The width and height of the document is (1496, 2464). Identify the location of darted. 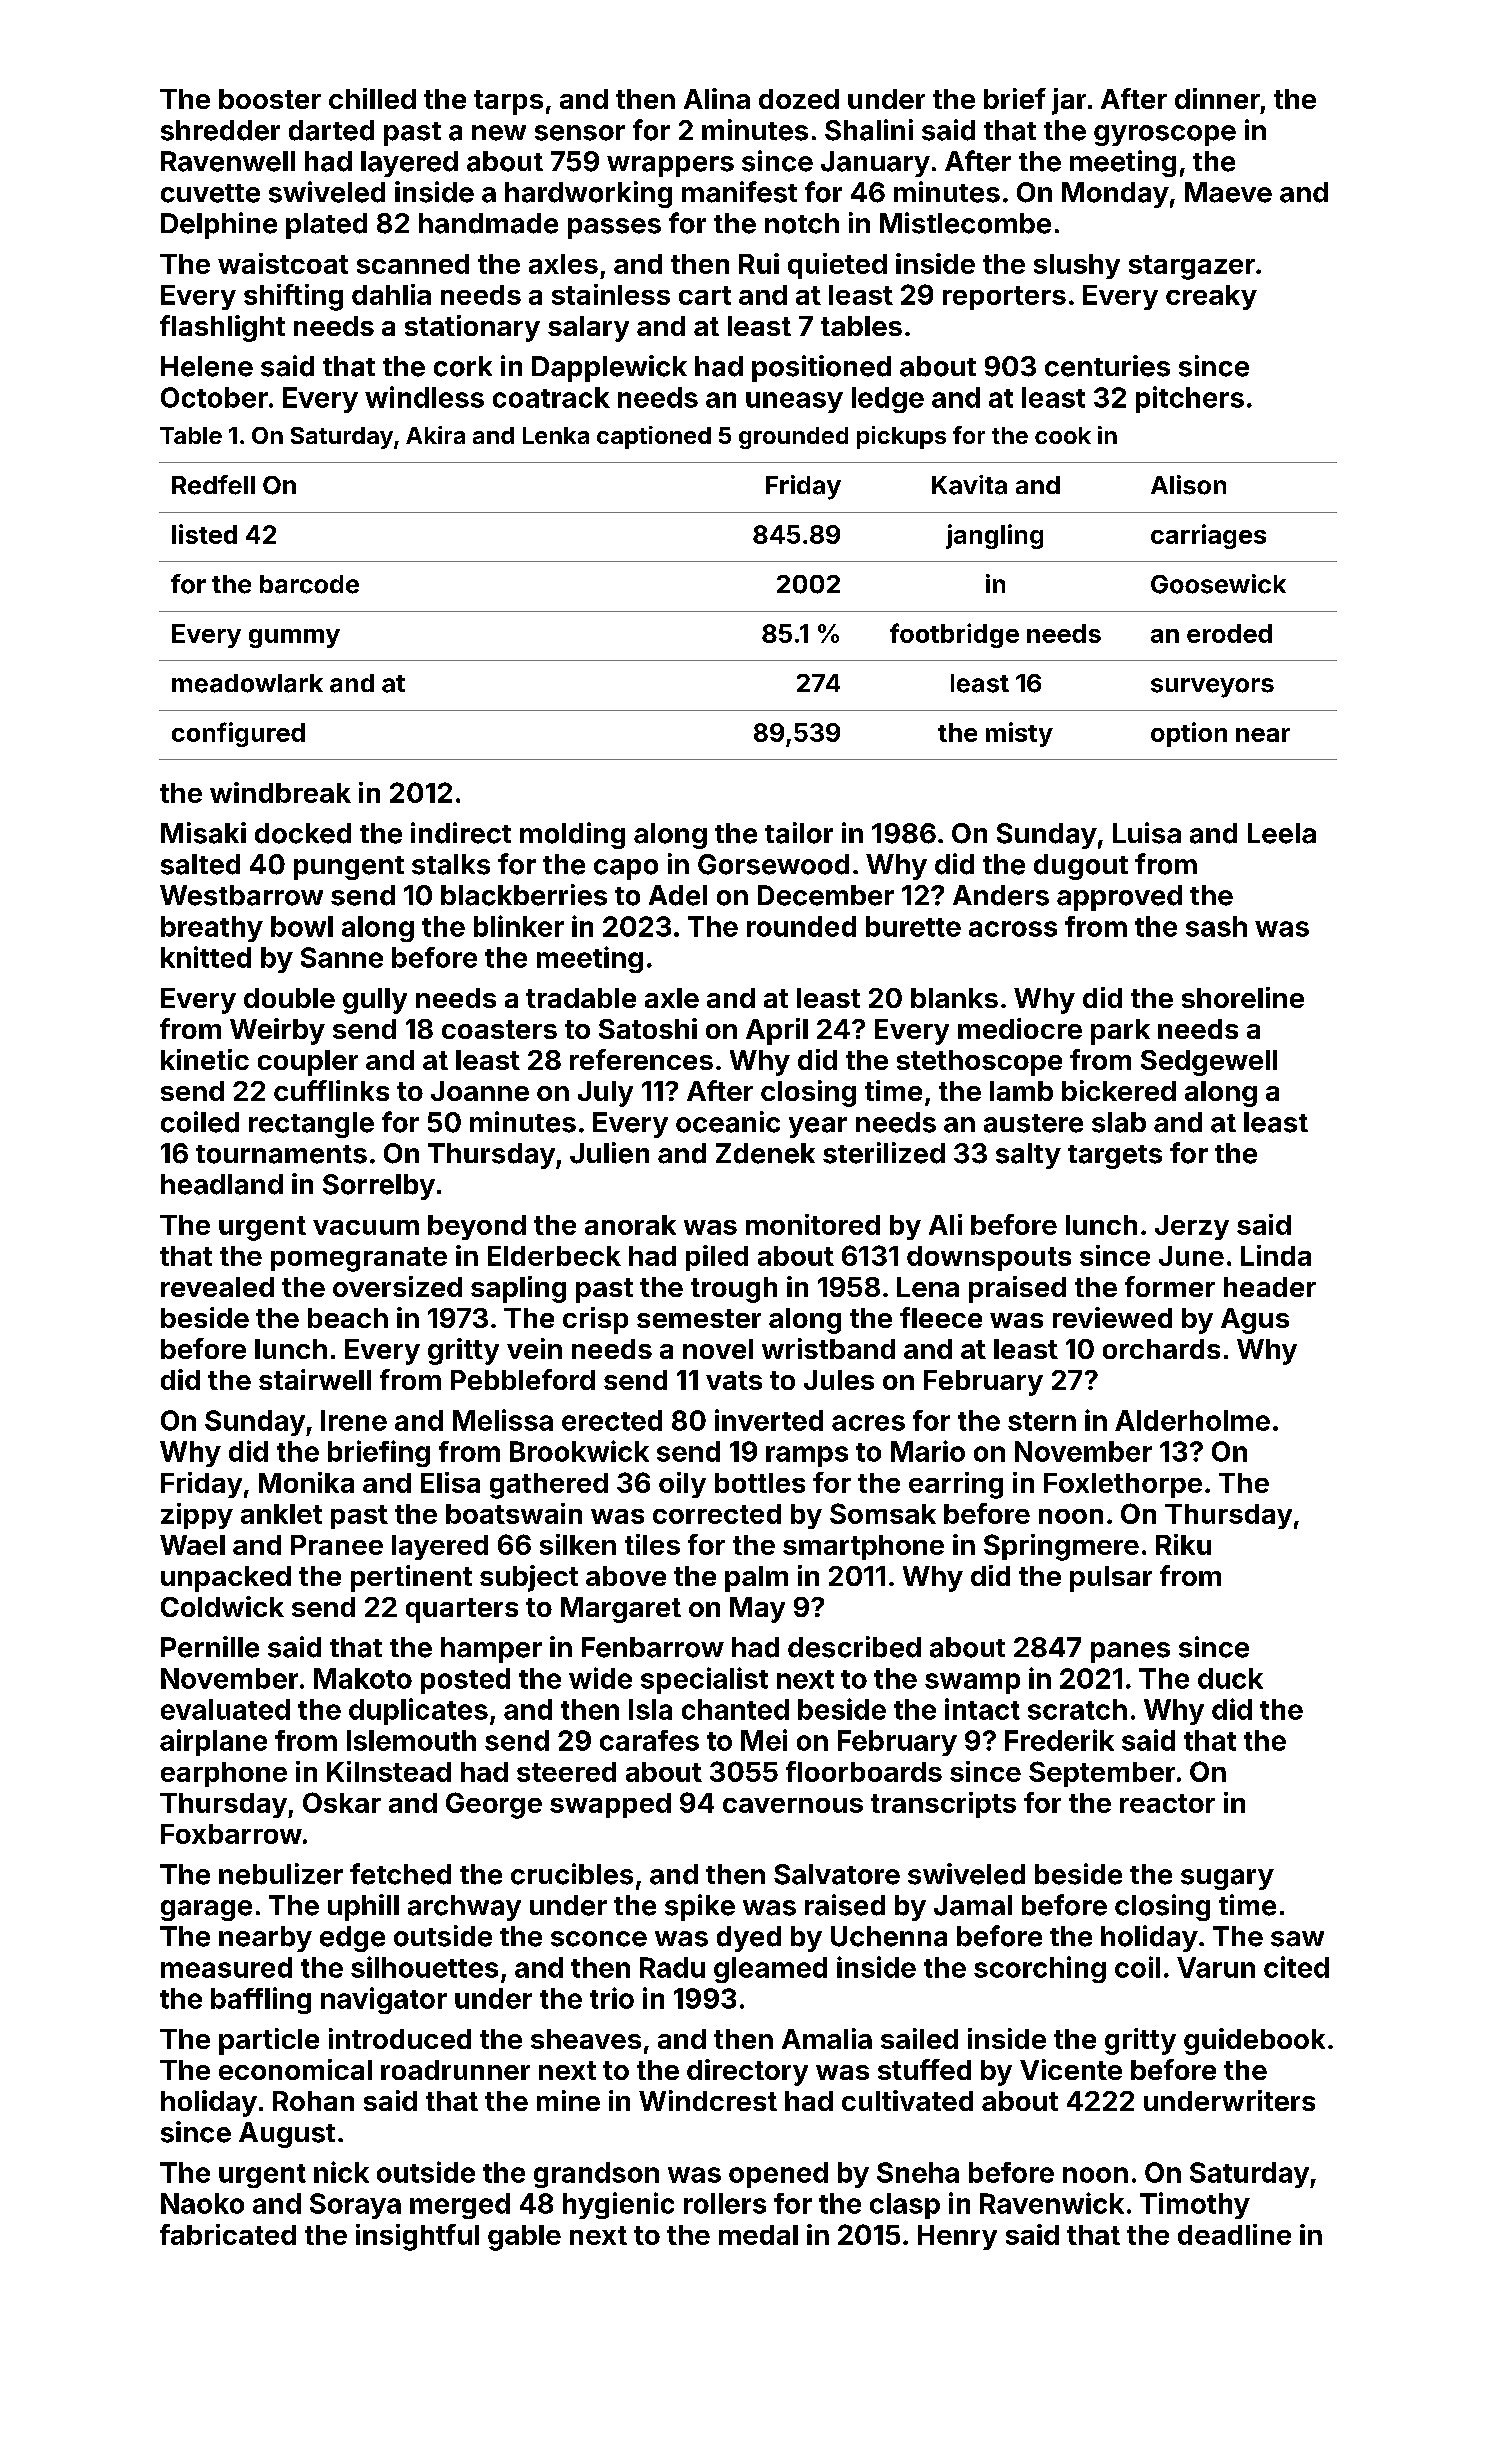
(331, 130).
